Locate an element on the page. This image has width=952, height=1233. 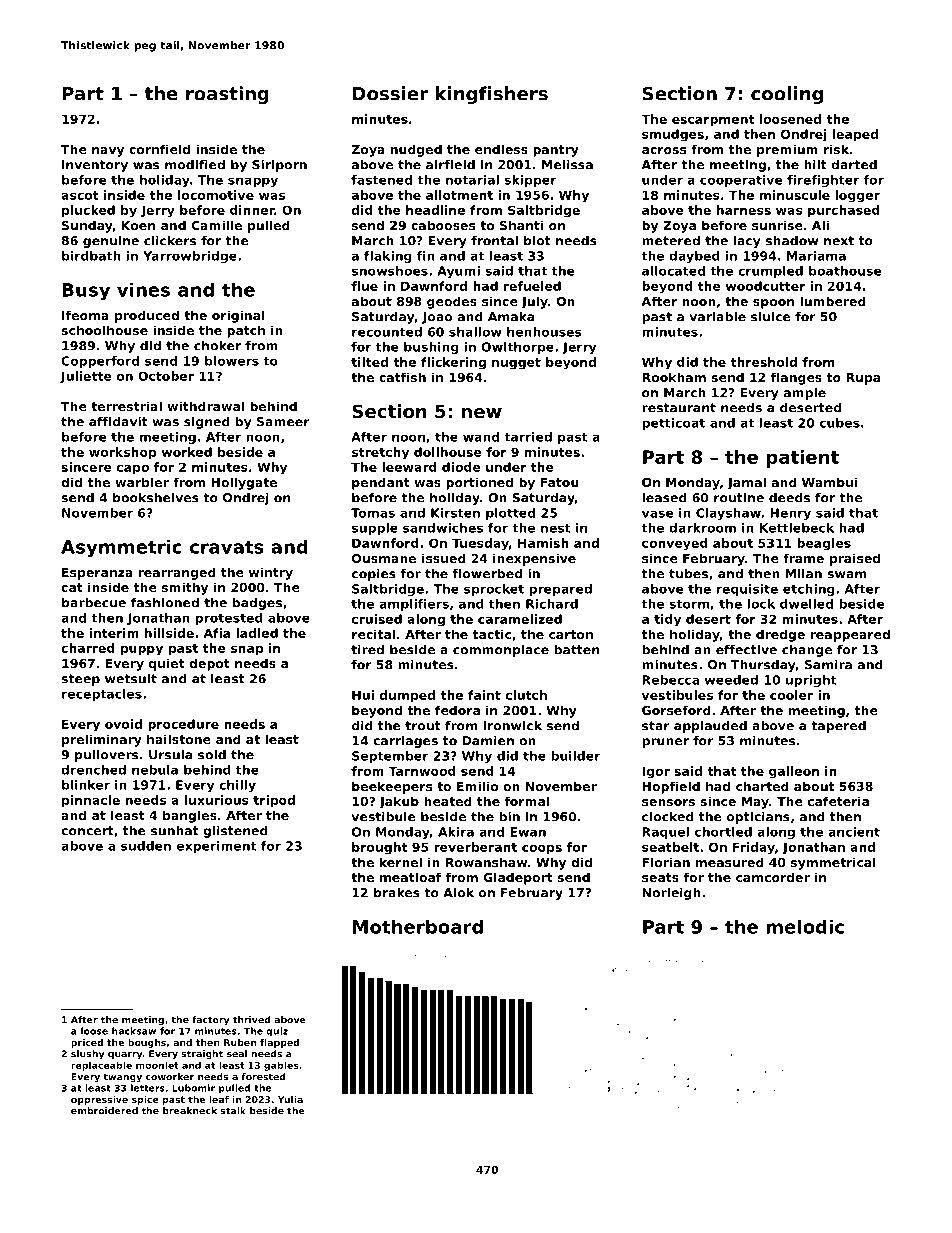
modified is located at coordinates (195, 165).
